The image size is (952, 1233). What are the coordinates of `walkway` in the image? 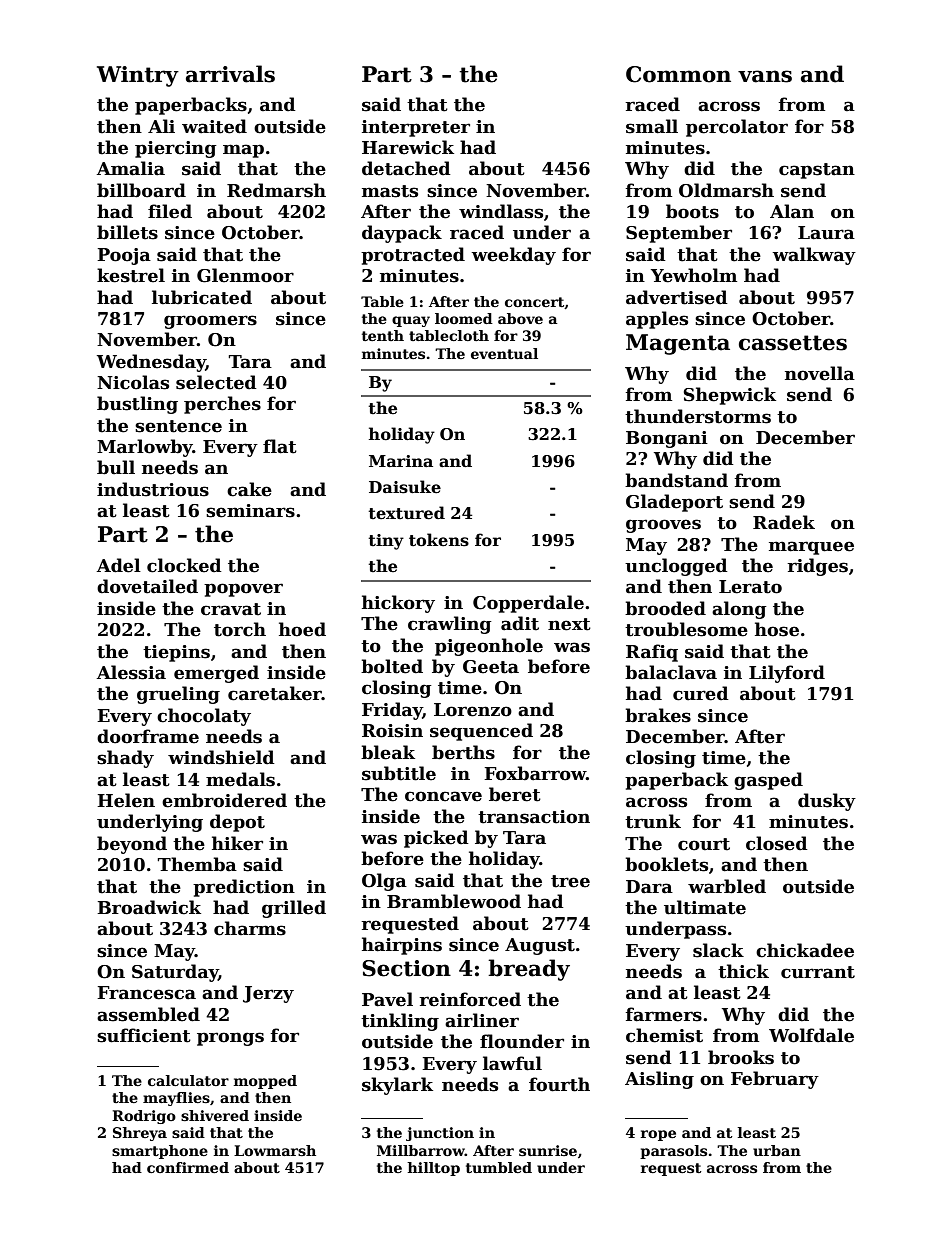 It's located at (814, 256).
